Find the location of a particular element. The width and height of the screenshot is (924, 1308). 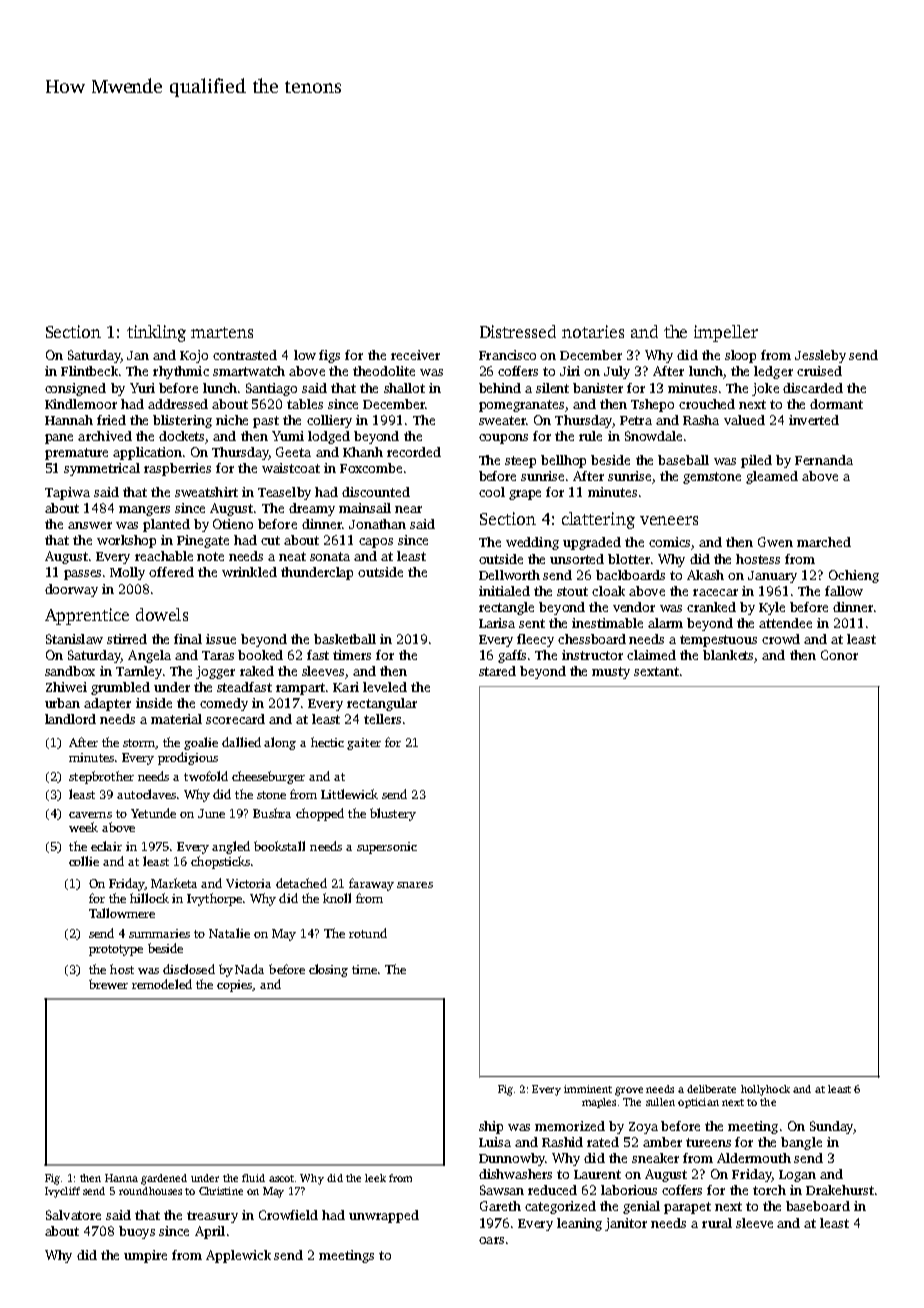

Khanh is located at coordinates (363, 452).
